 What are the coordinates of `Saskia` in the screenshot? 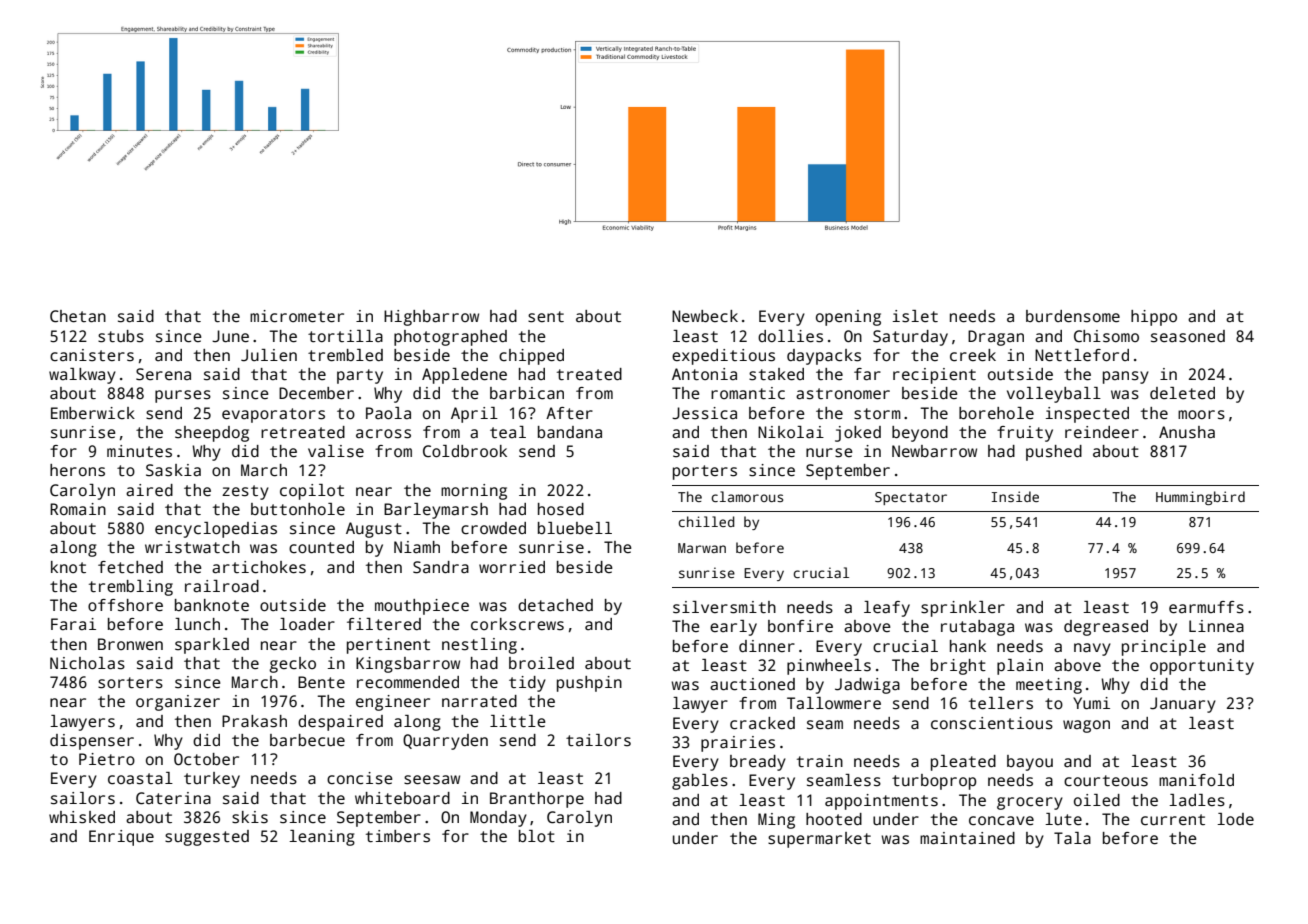 It's located at (173, 470).
